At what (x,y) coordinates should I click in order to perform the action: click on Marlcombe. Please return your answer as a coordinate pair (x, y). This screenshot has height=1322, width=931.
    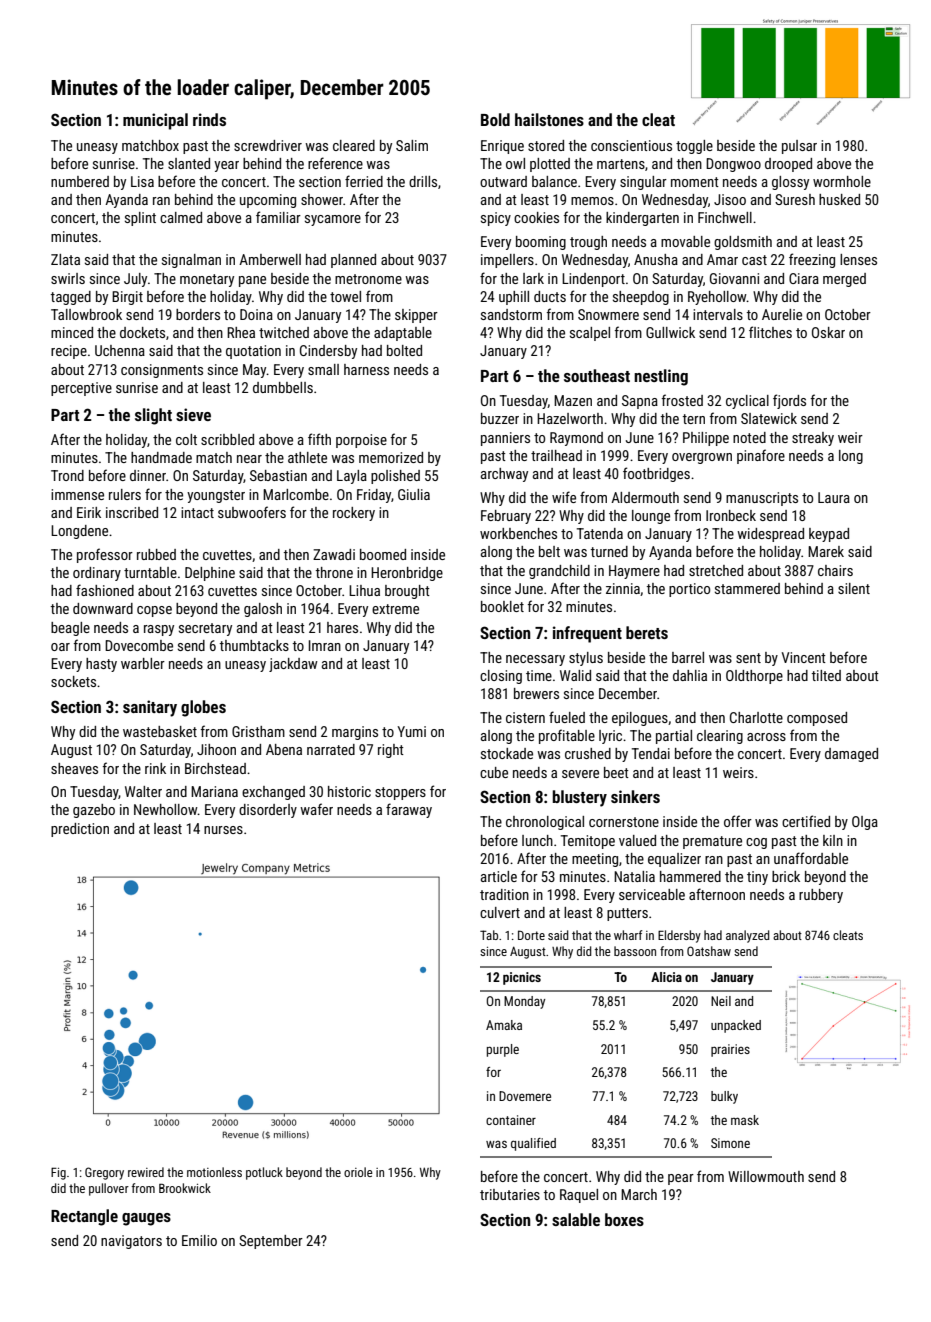
    Looking at the image, I should click on (296, 494).
